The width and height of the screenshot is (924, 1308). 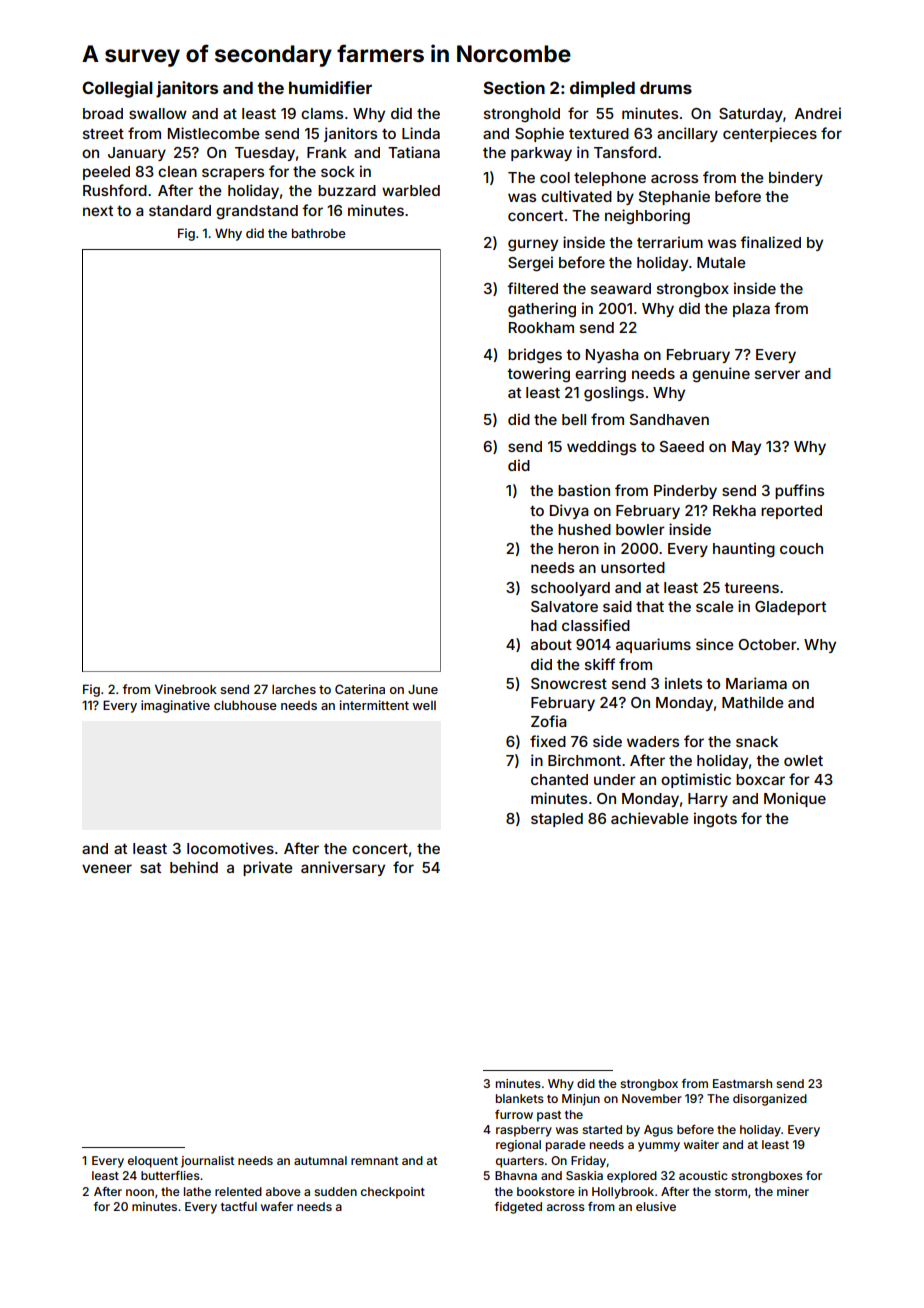 I want to click on Rekha, so click(x=734, y=510).
